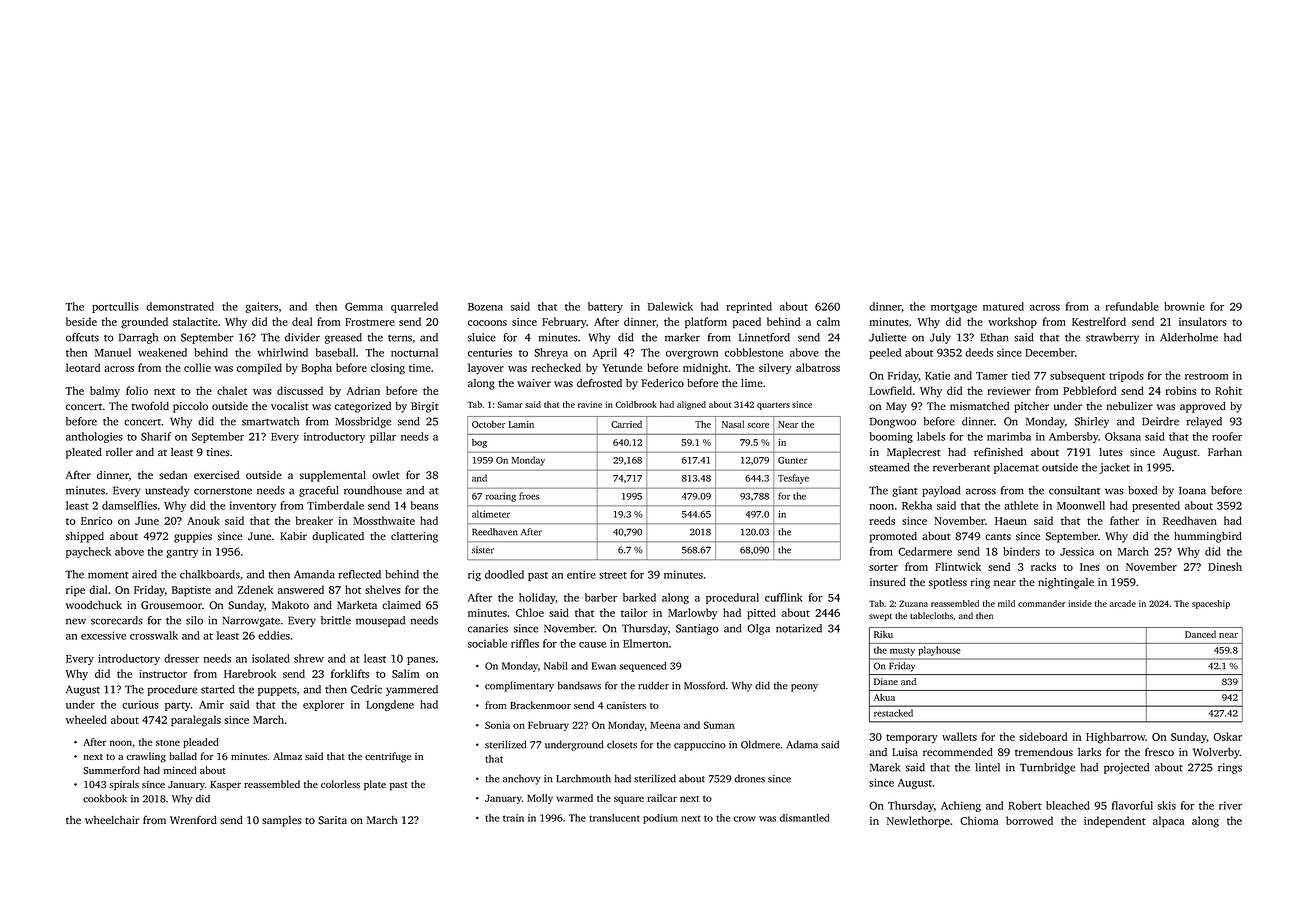 The width and height of the page is (1308, 924). What do you see at coordinates (1031, 407) in the page?
I see `pitcher` at bounding box center [1031, 407].
